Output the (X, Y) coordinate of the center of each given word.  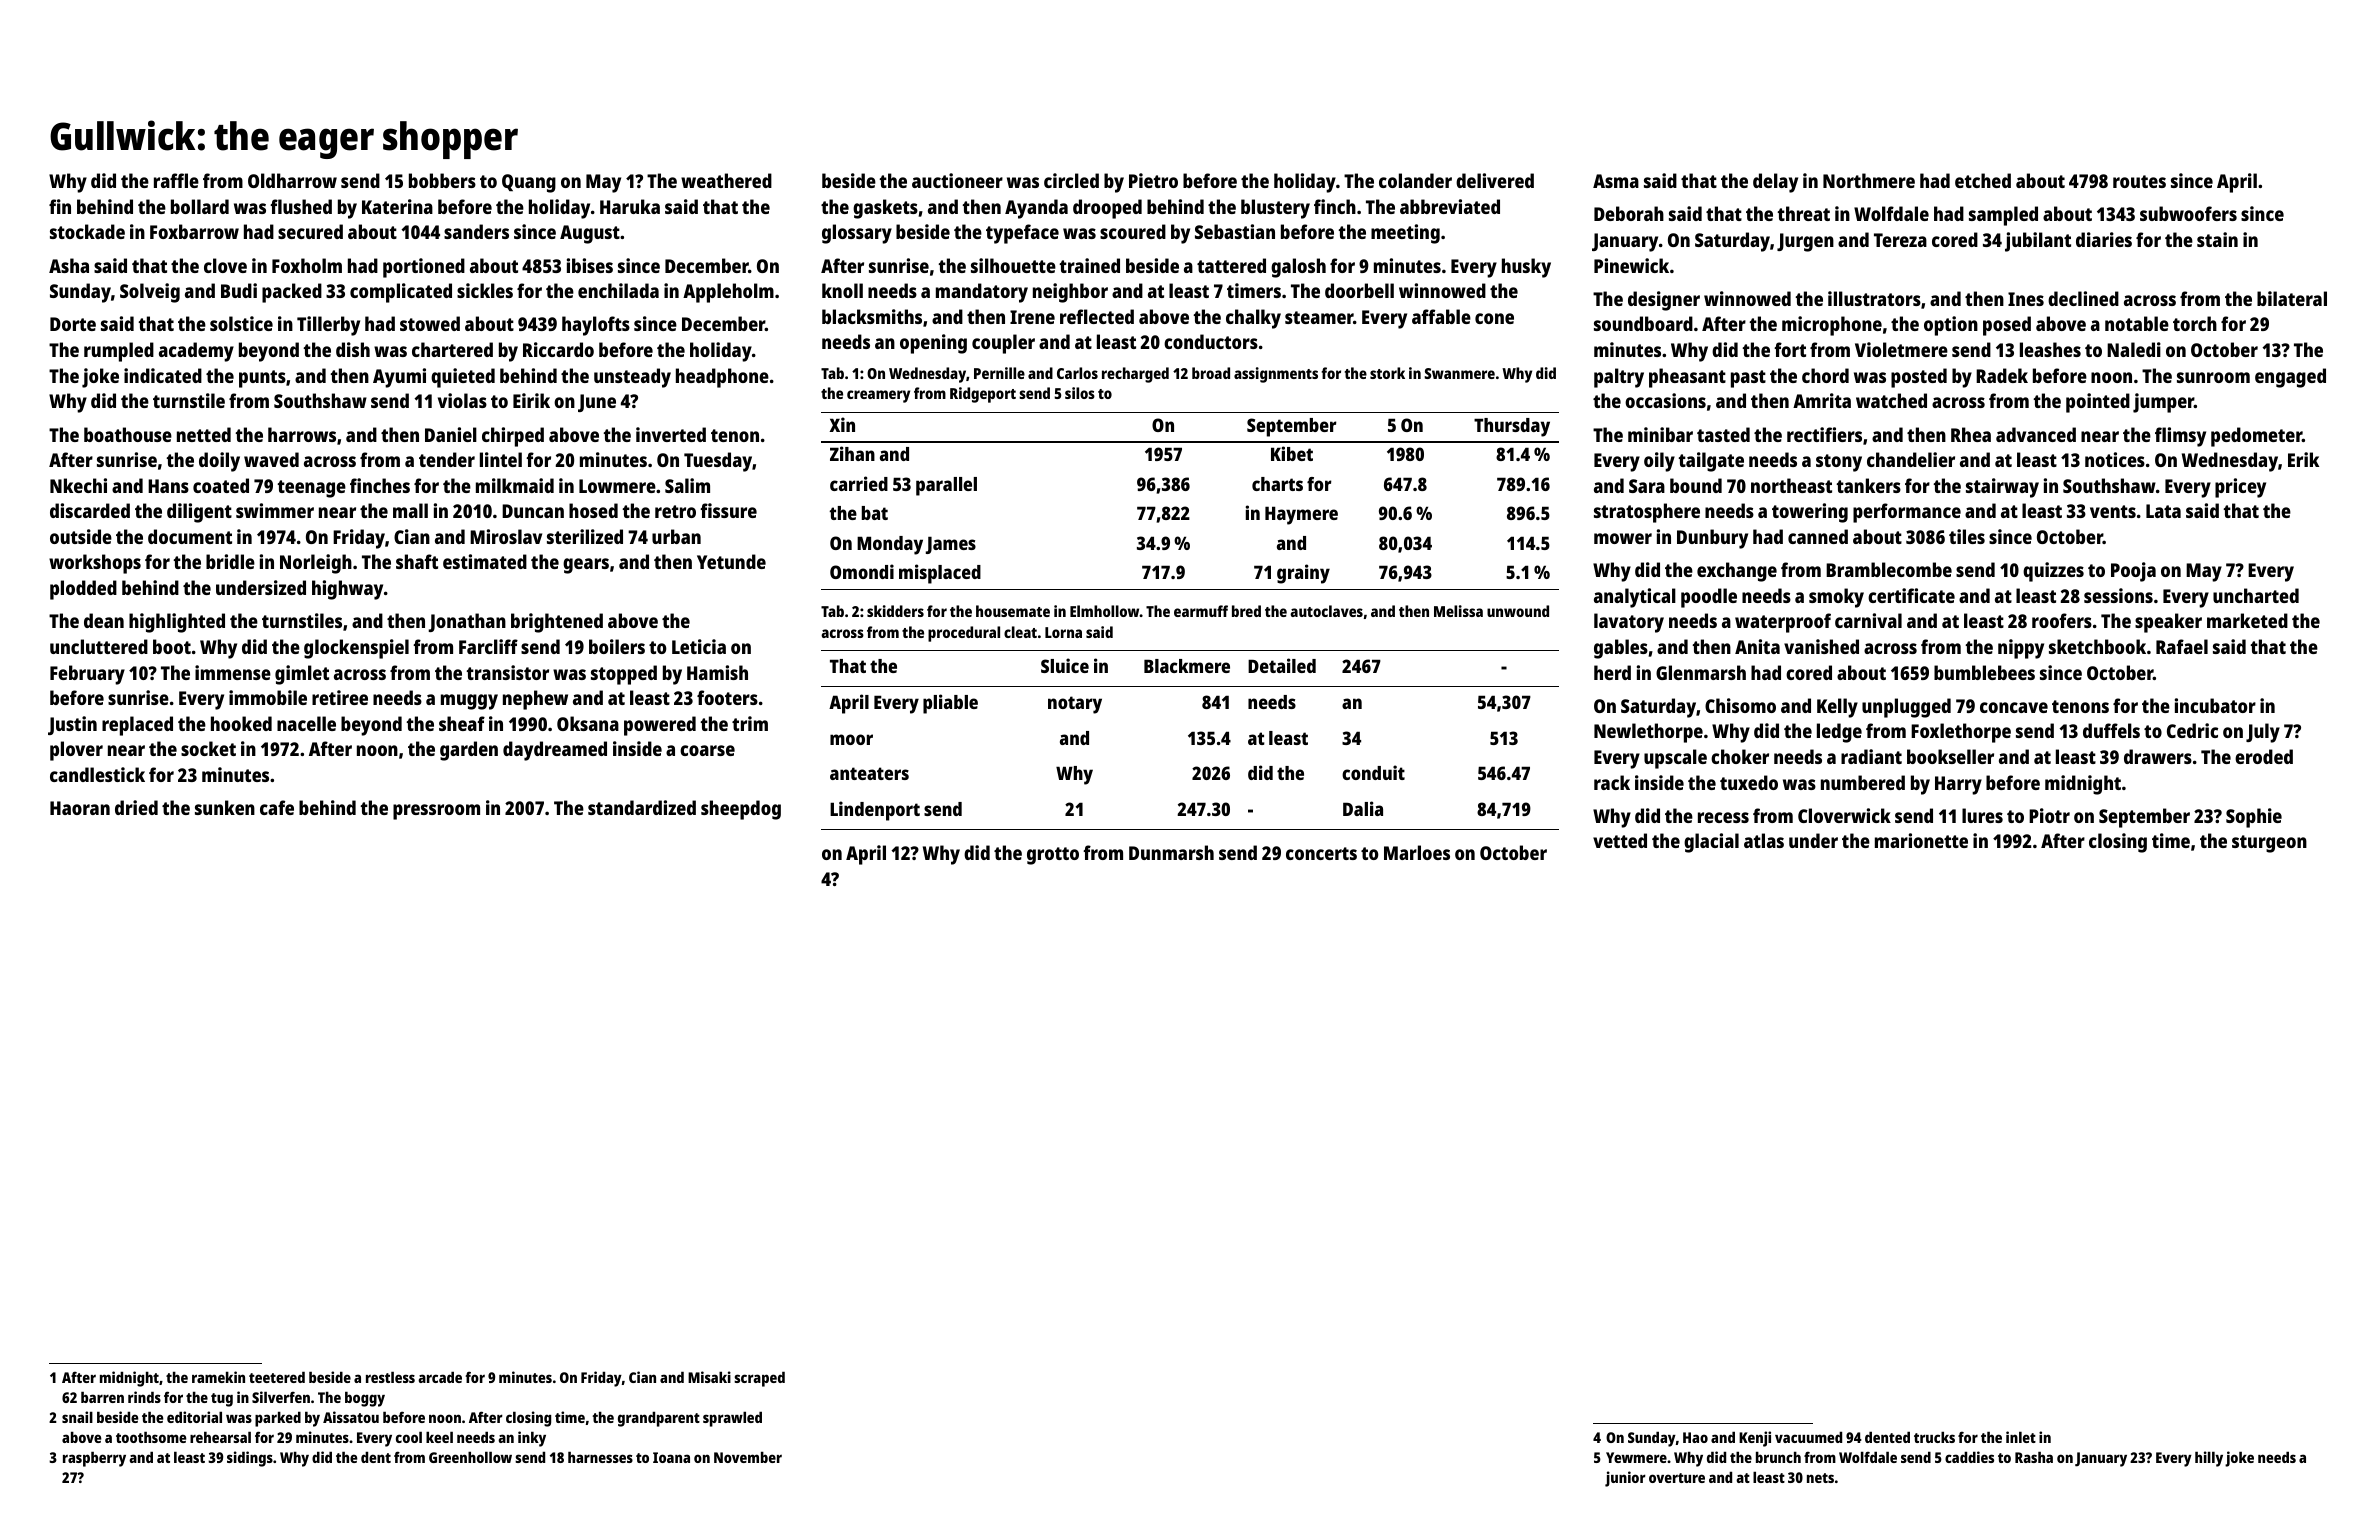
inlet (2021, 1437)
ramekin (218, 1377)
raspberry (94, 1459)
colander (1415, 180)
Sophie (2254, 818)
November (748, 1457)
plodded (83, 590)
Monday (890, 545)
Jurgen (1805, 242)
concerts (1321, 853)
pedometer (2256, 437)
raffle (176, 180)
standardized (642, 807)
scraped (759, 1379)
